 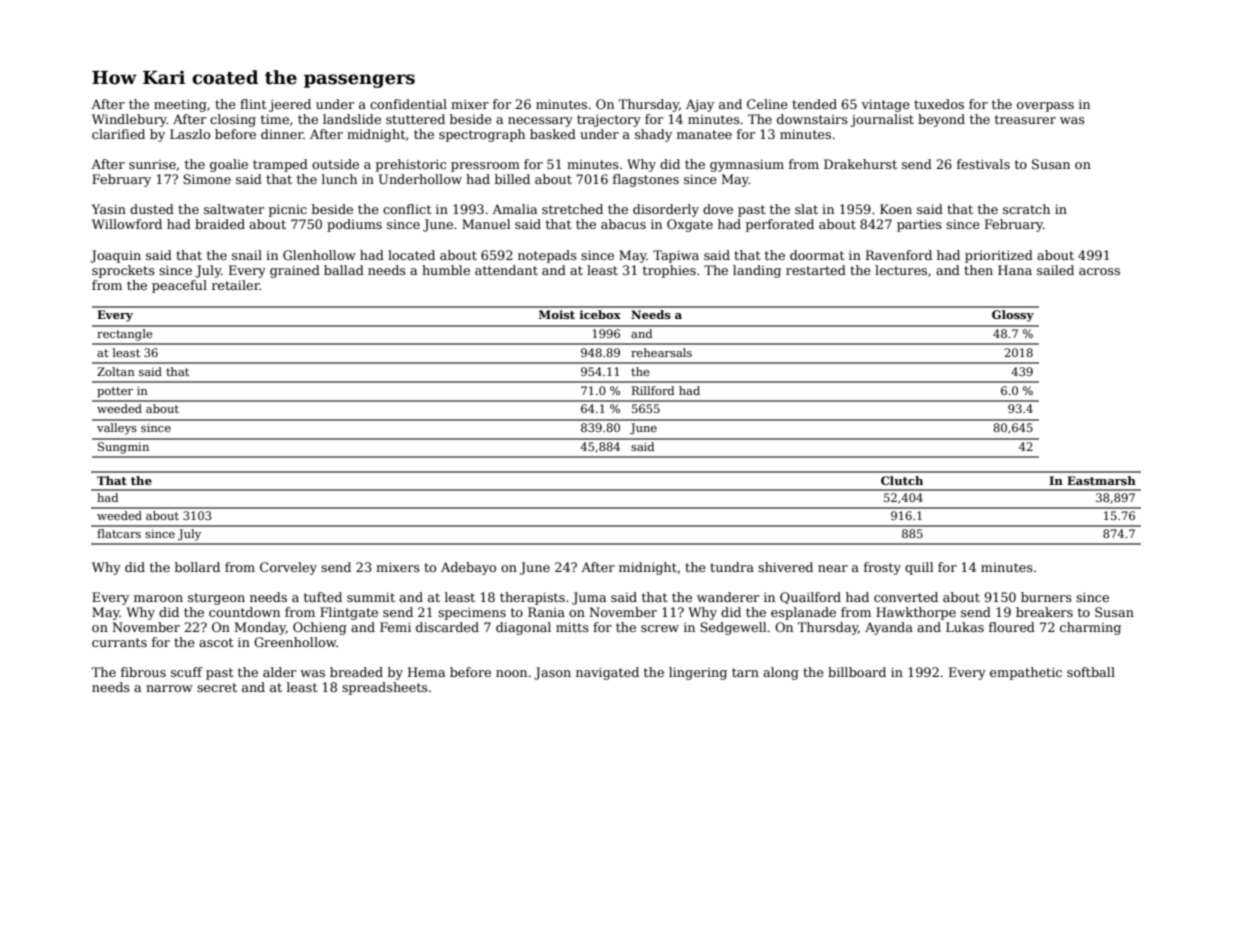 I want to click on scratch, so click(x=1026, y=209).
